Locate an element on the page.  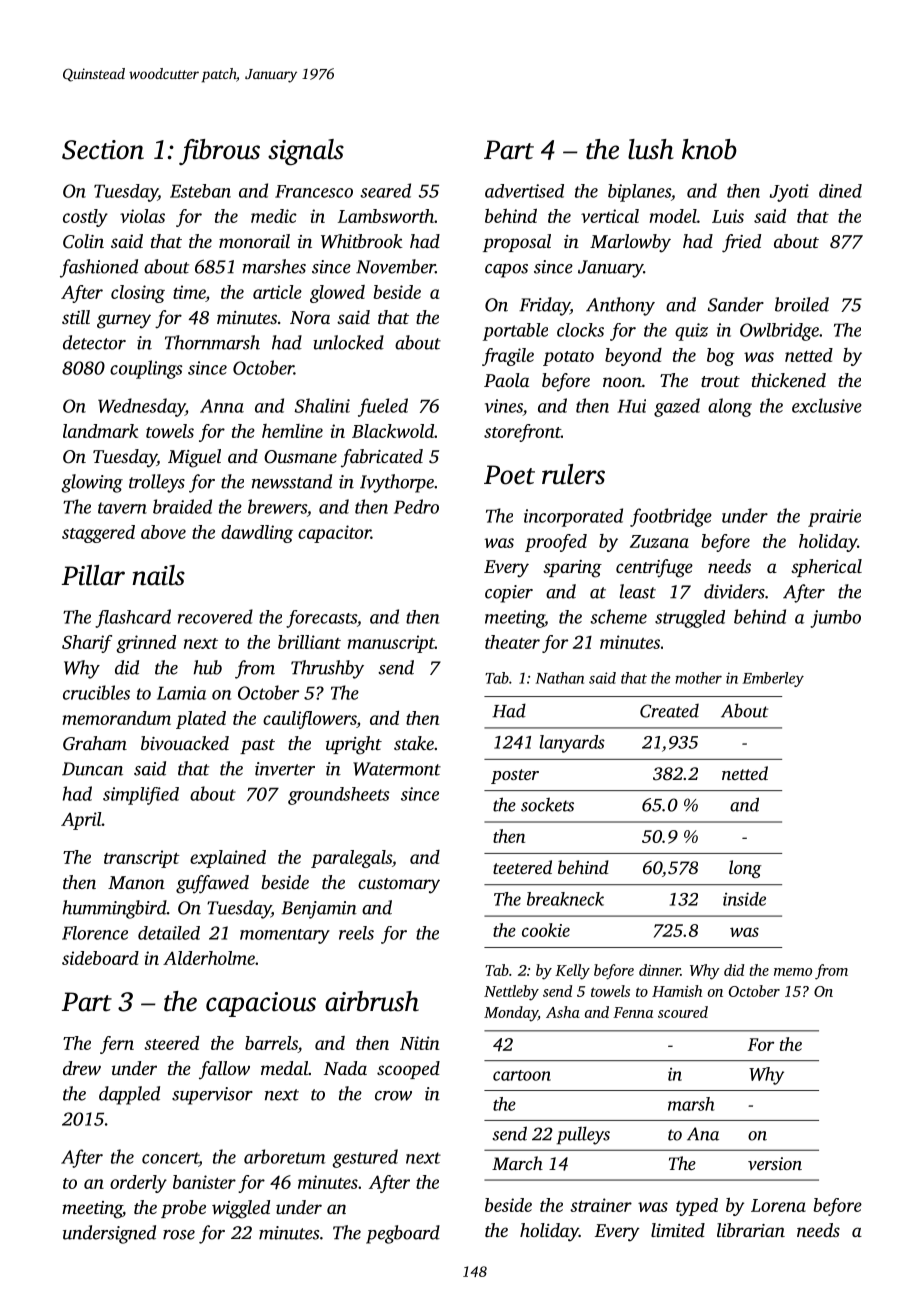
scooped is located at coordinates (408, 1070).
